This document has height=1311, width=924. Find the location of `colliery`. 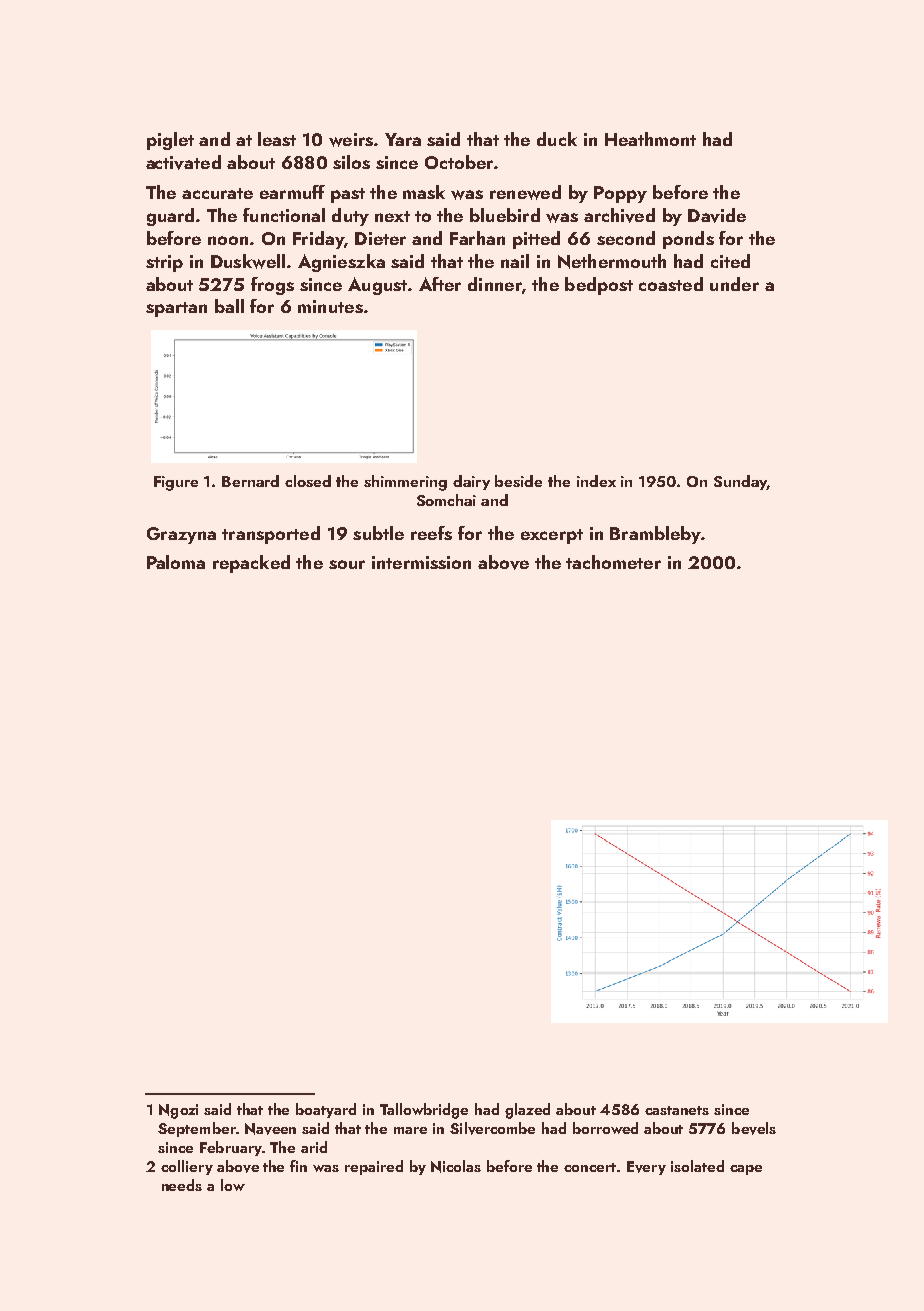

colliery is located at coordinates (187, 1167).
